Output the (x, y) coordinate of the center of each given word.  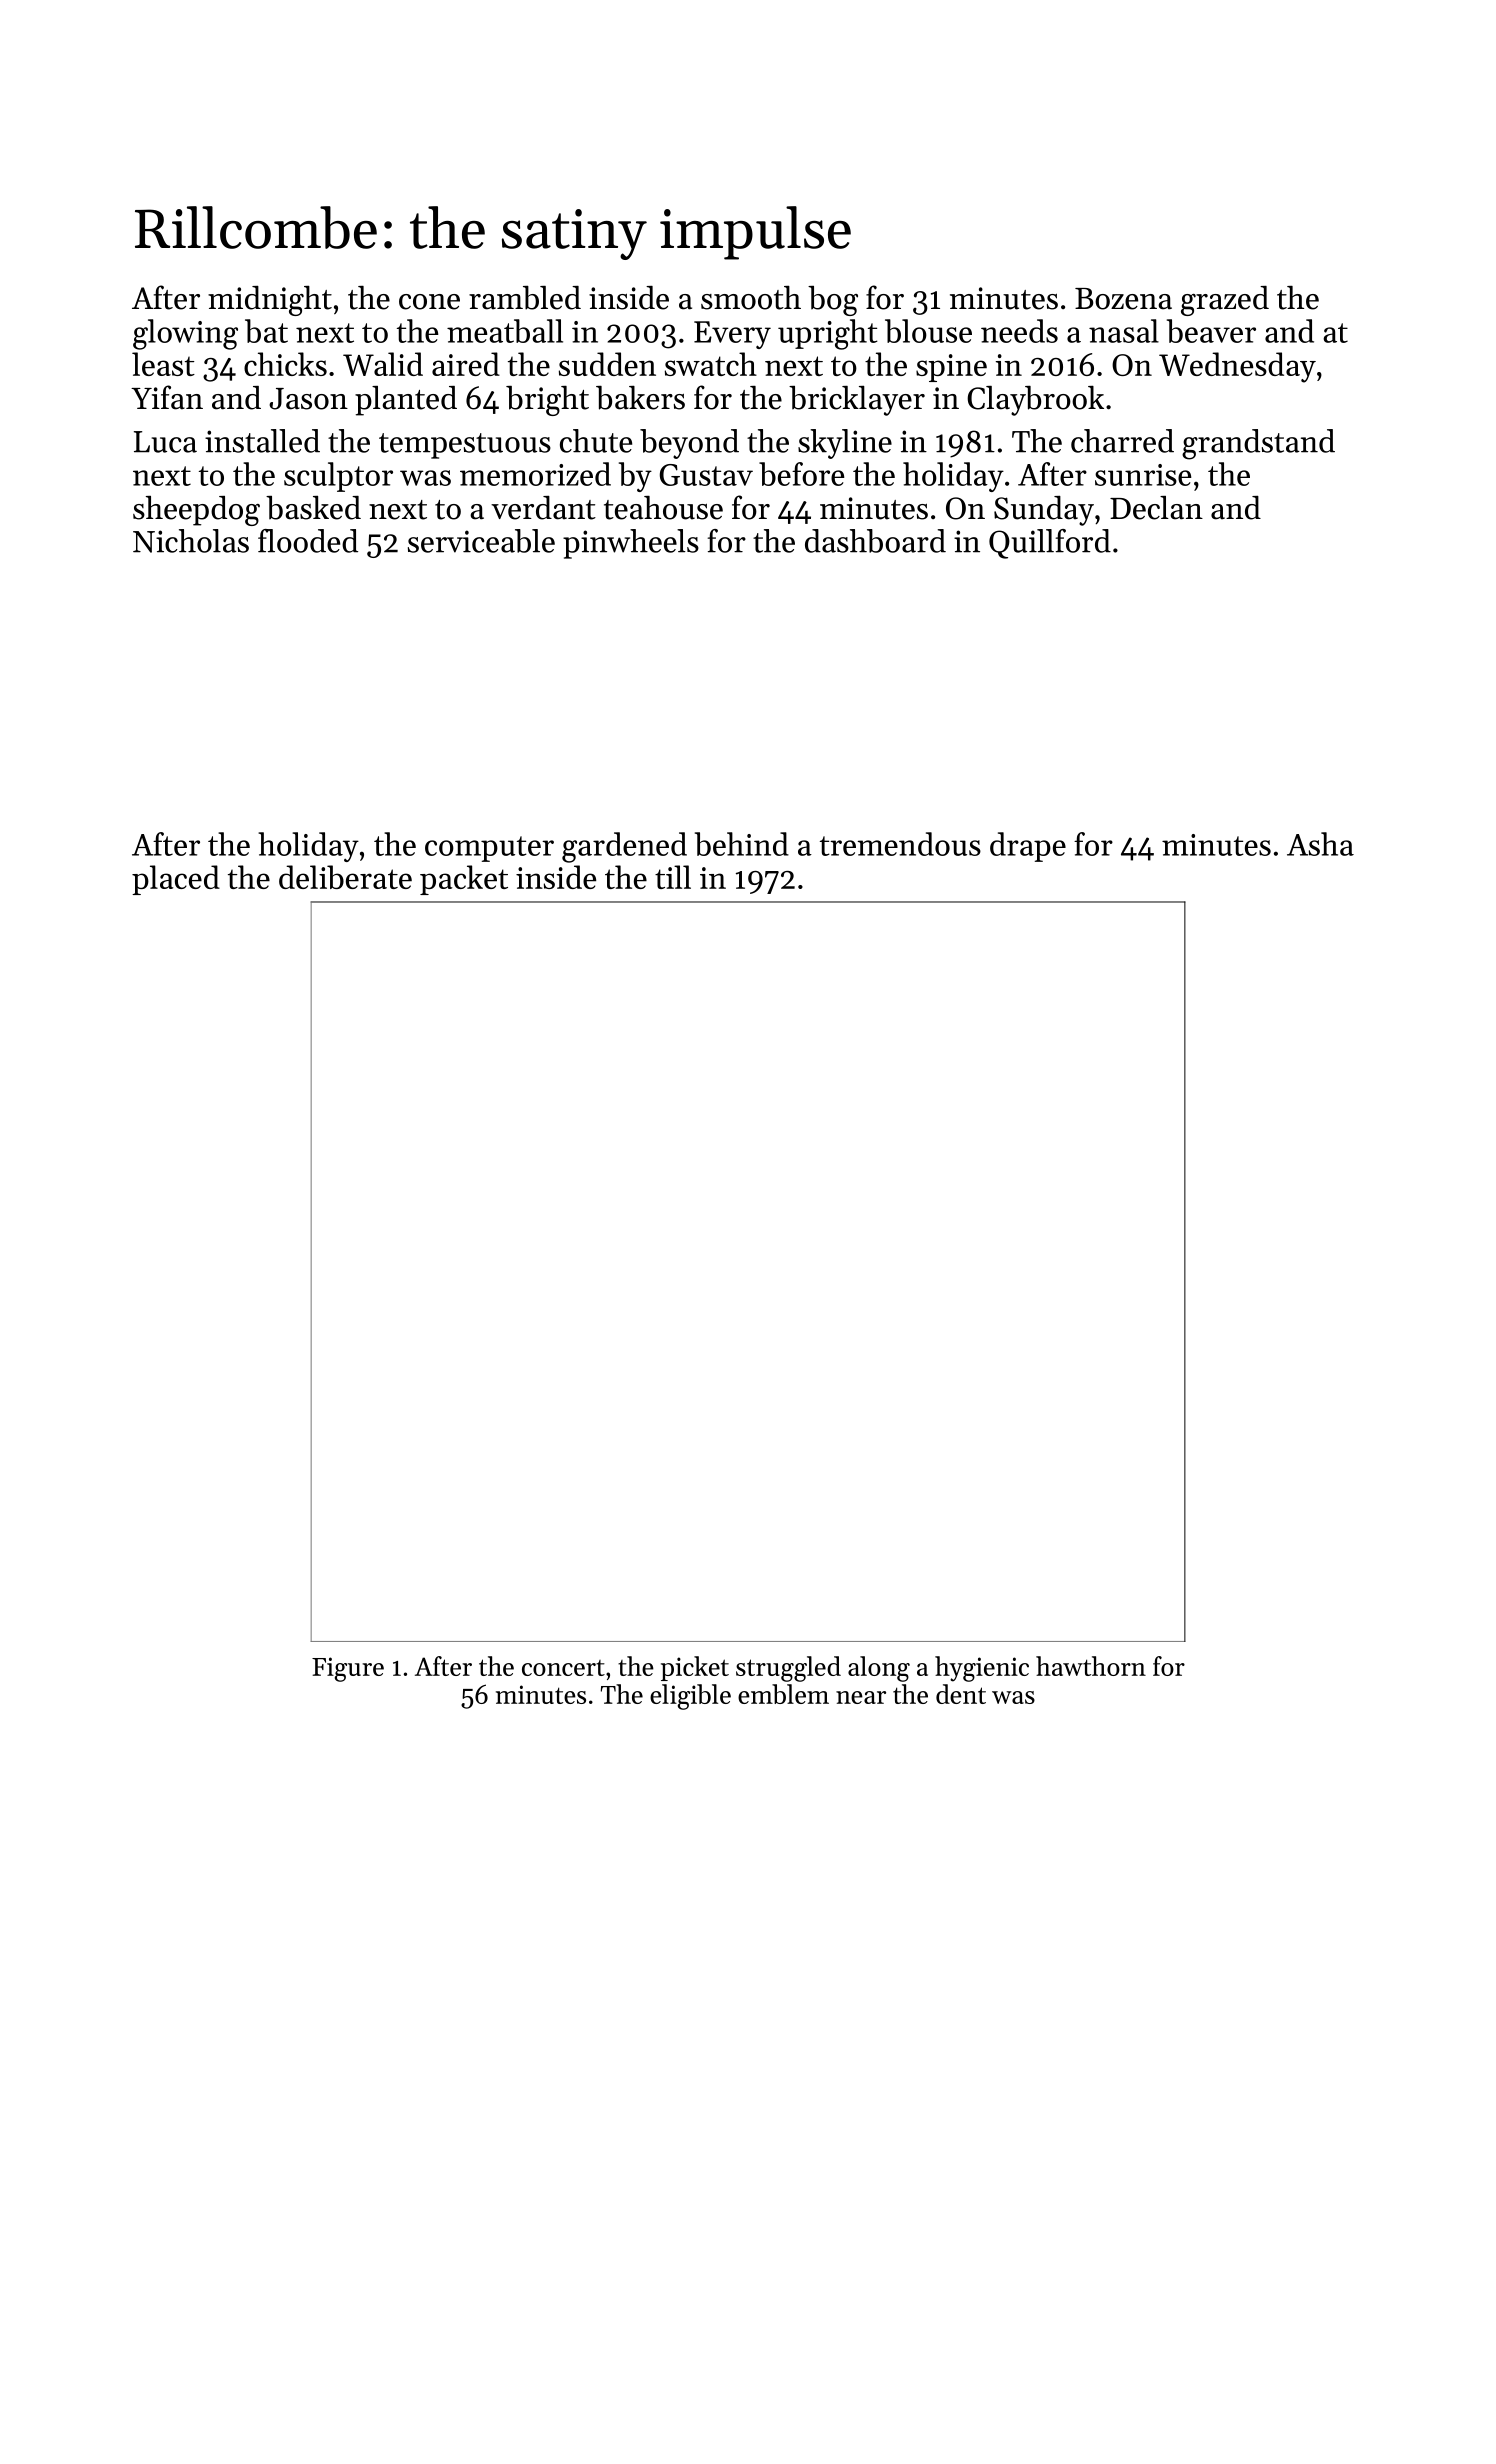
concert (563, 1668)
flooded (308, 541)
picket (695, 1668)
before (801, 474)
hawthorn (1091, 1666)
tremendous (900, 844)
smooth (751, 298)
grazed (1225, 301)
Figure (348, 1669)
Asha (1320, 844)
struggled (788, 1669)
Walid (383, 364)
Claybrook (1035, 401)
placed (176, 880)
